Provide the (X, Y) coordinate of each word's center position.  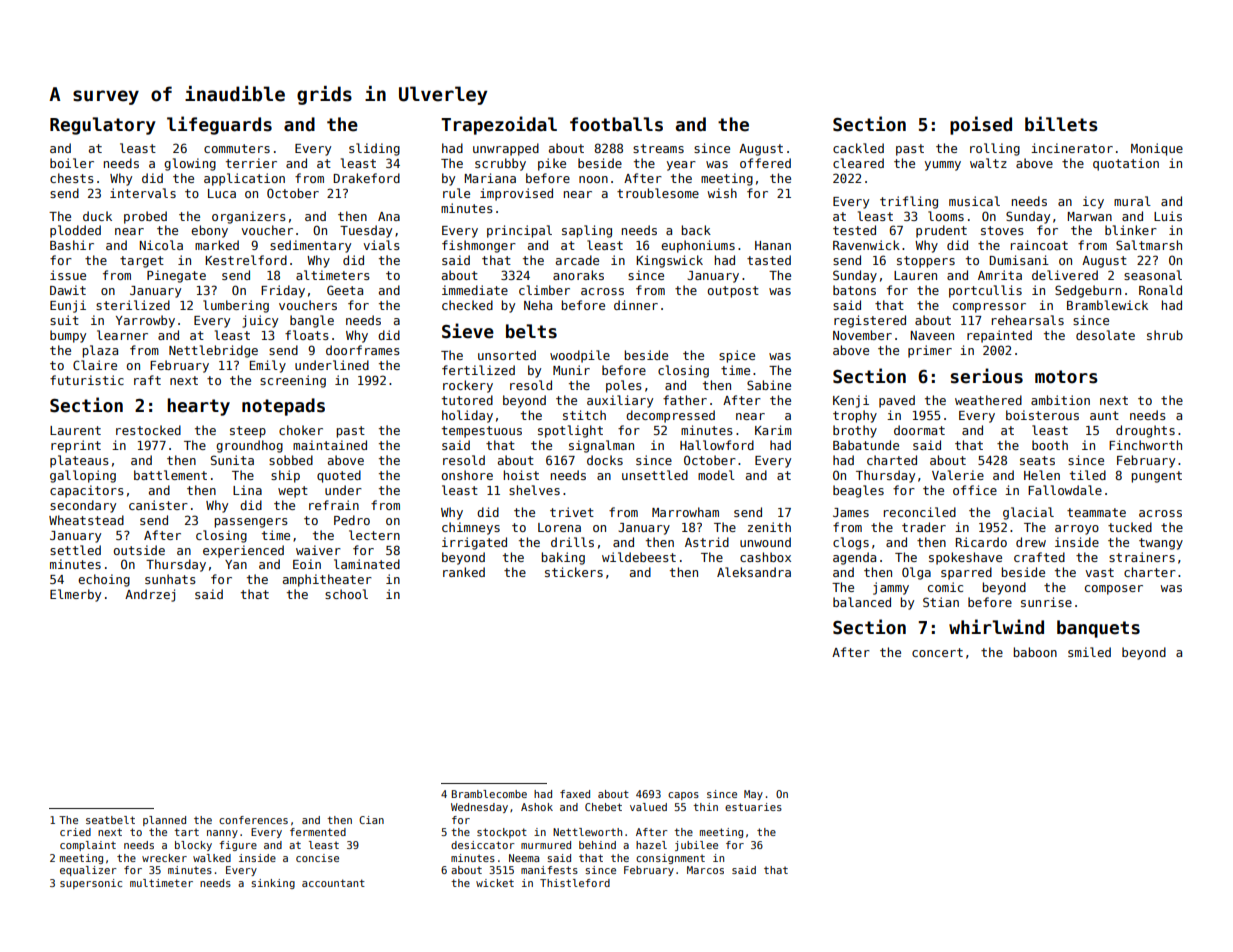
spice (737, 356)
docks (605, 460)
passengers (251, 523)
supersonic (91, 884)
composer (1114, 590)
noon (593, 179)
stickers (574, 572)
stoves (1002, 230)
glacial (1028, 513)
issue (68, 275)
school (346, 594)
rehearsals (1028, 320)
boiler (72, 163)
